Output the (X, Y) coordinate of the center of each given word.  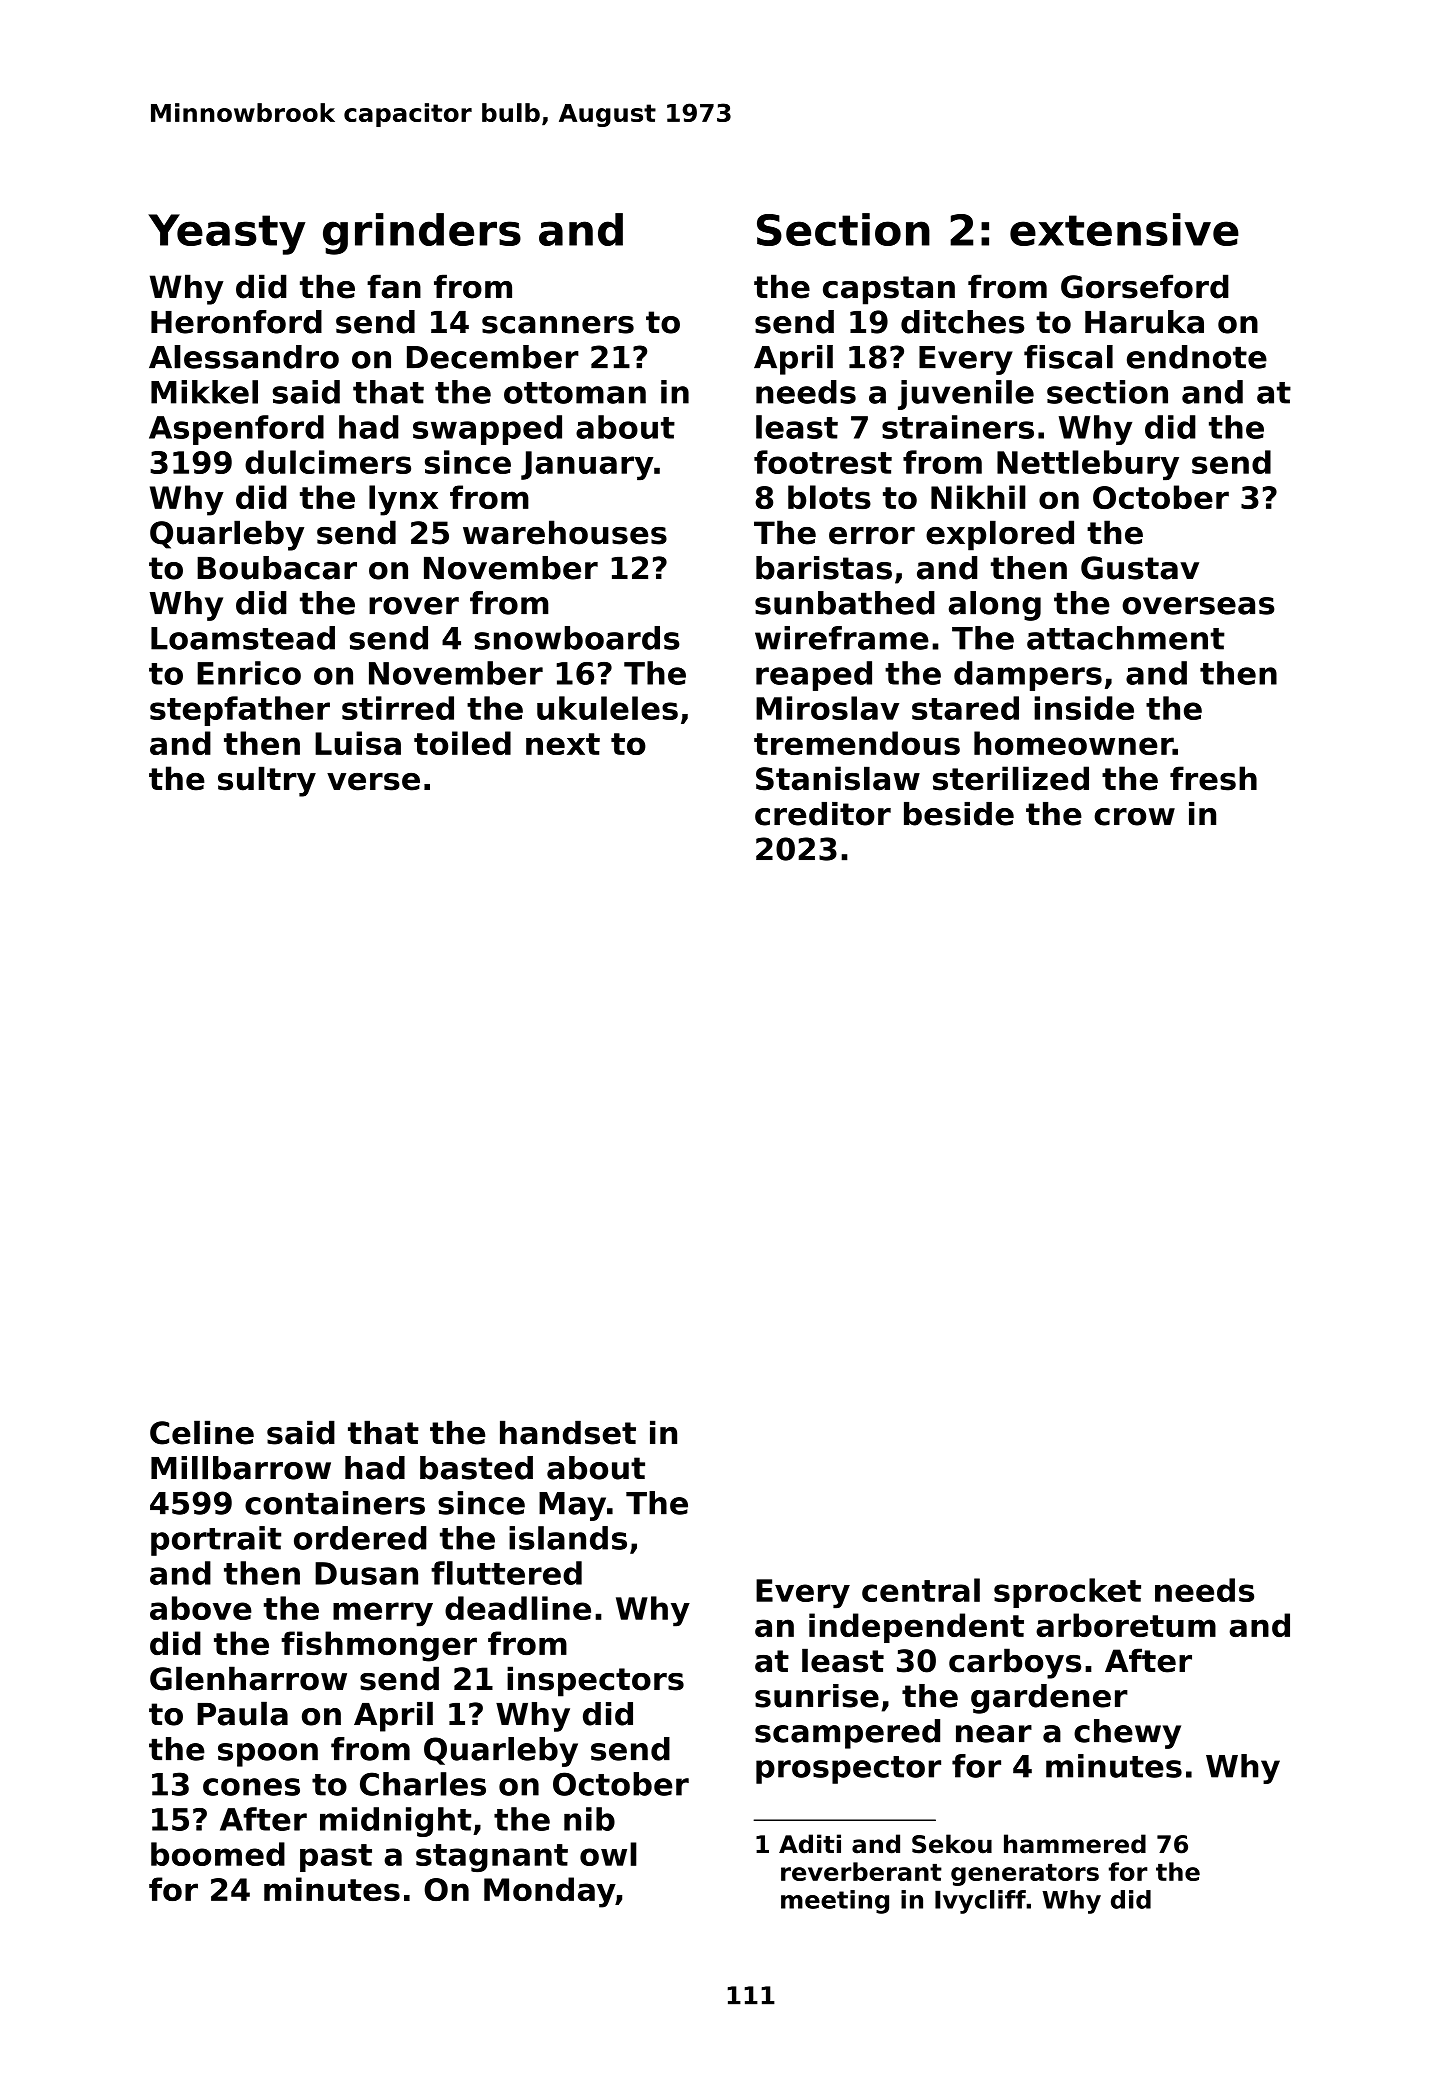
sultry (267, 781)
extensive (1124, 229)
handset (568, 1433)
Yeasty (227, 234)
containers (335, 1503)
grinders (422, 234)
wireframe (842, 638)
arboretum (1126, 1625)
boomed (218, 1854)
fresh (1213, 778)
